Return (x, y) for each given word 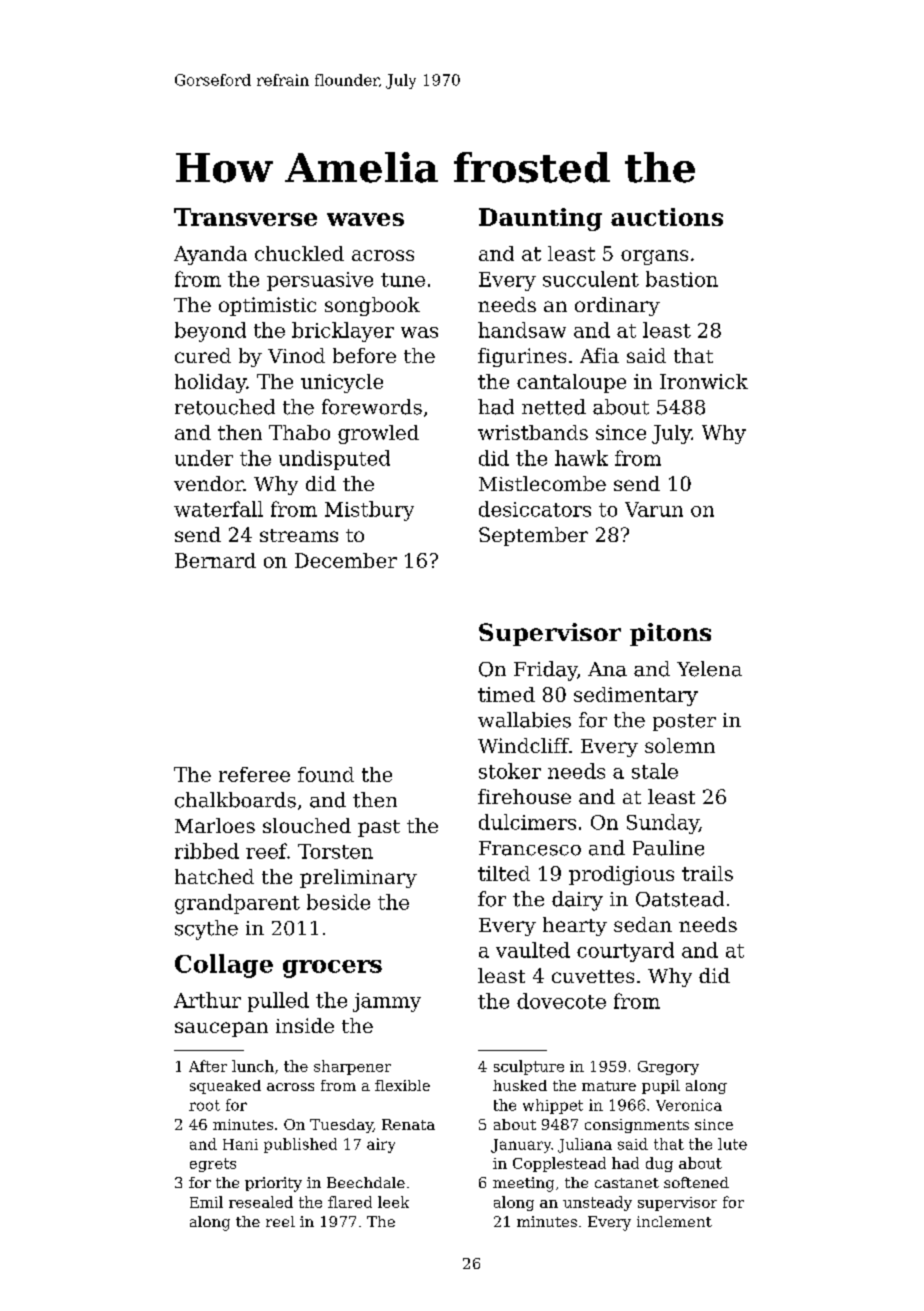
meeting (523, 1184)
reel (280, 1221)
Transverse (245, 217)
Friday (545, 671)
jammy (387, 1002)
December (346, 560)
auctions (667, 217)
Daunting (540, 219)
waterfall (218, 509)
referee (254, 774)
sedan (643, 924)
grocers (332, 969)
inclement (674, 1221)
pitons (670, 634)
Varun (654, 509)
